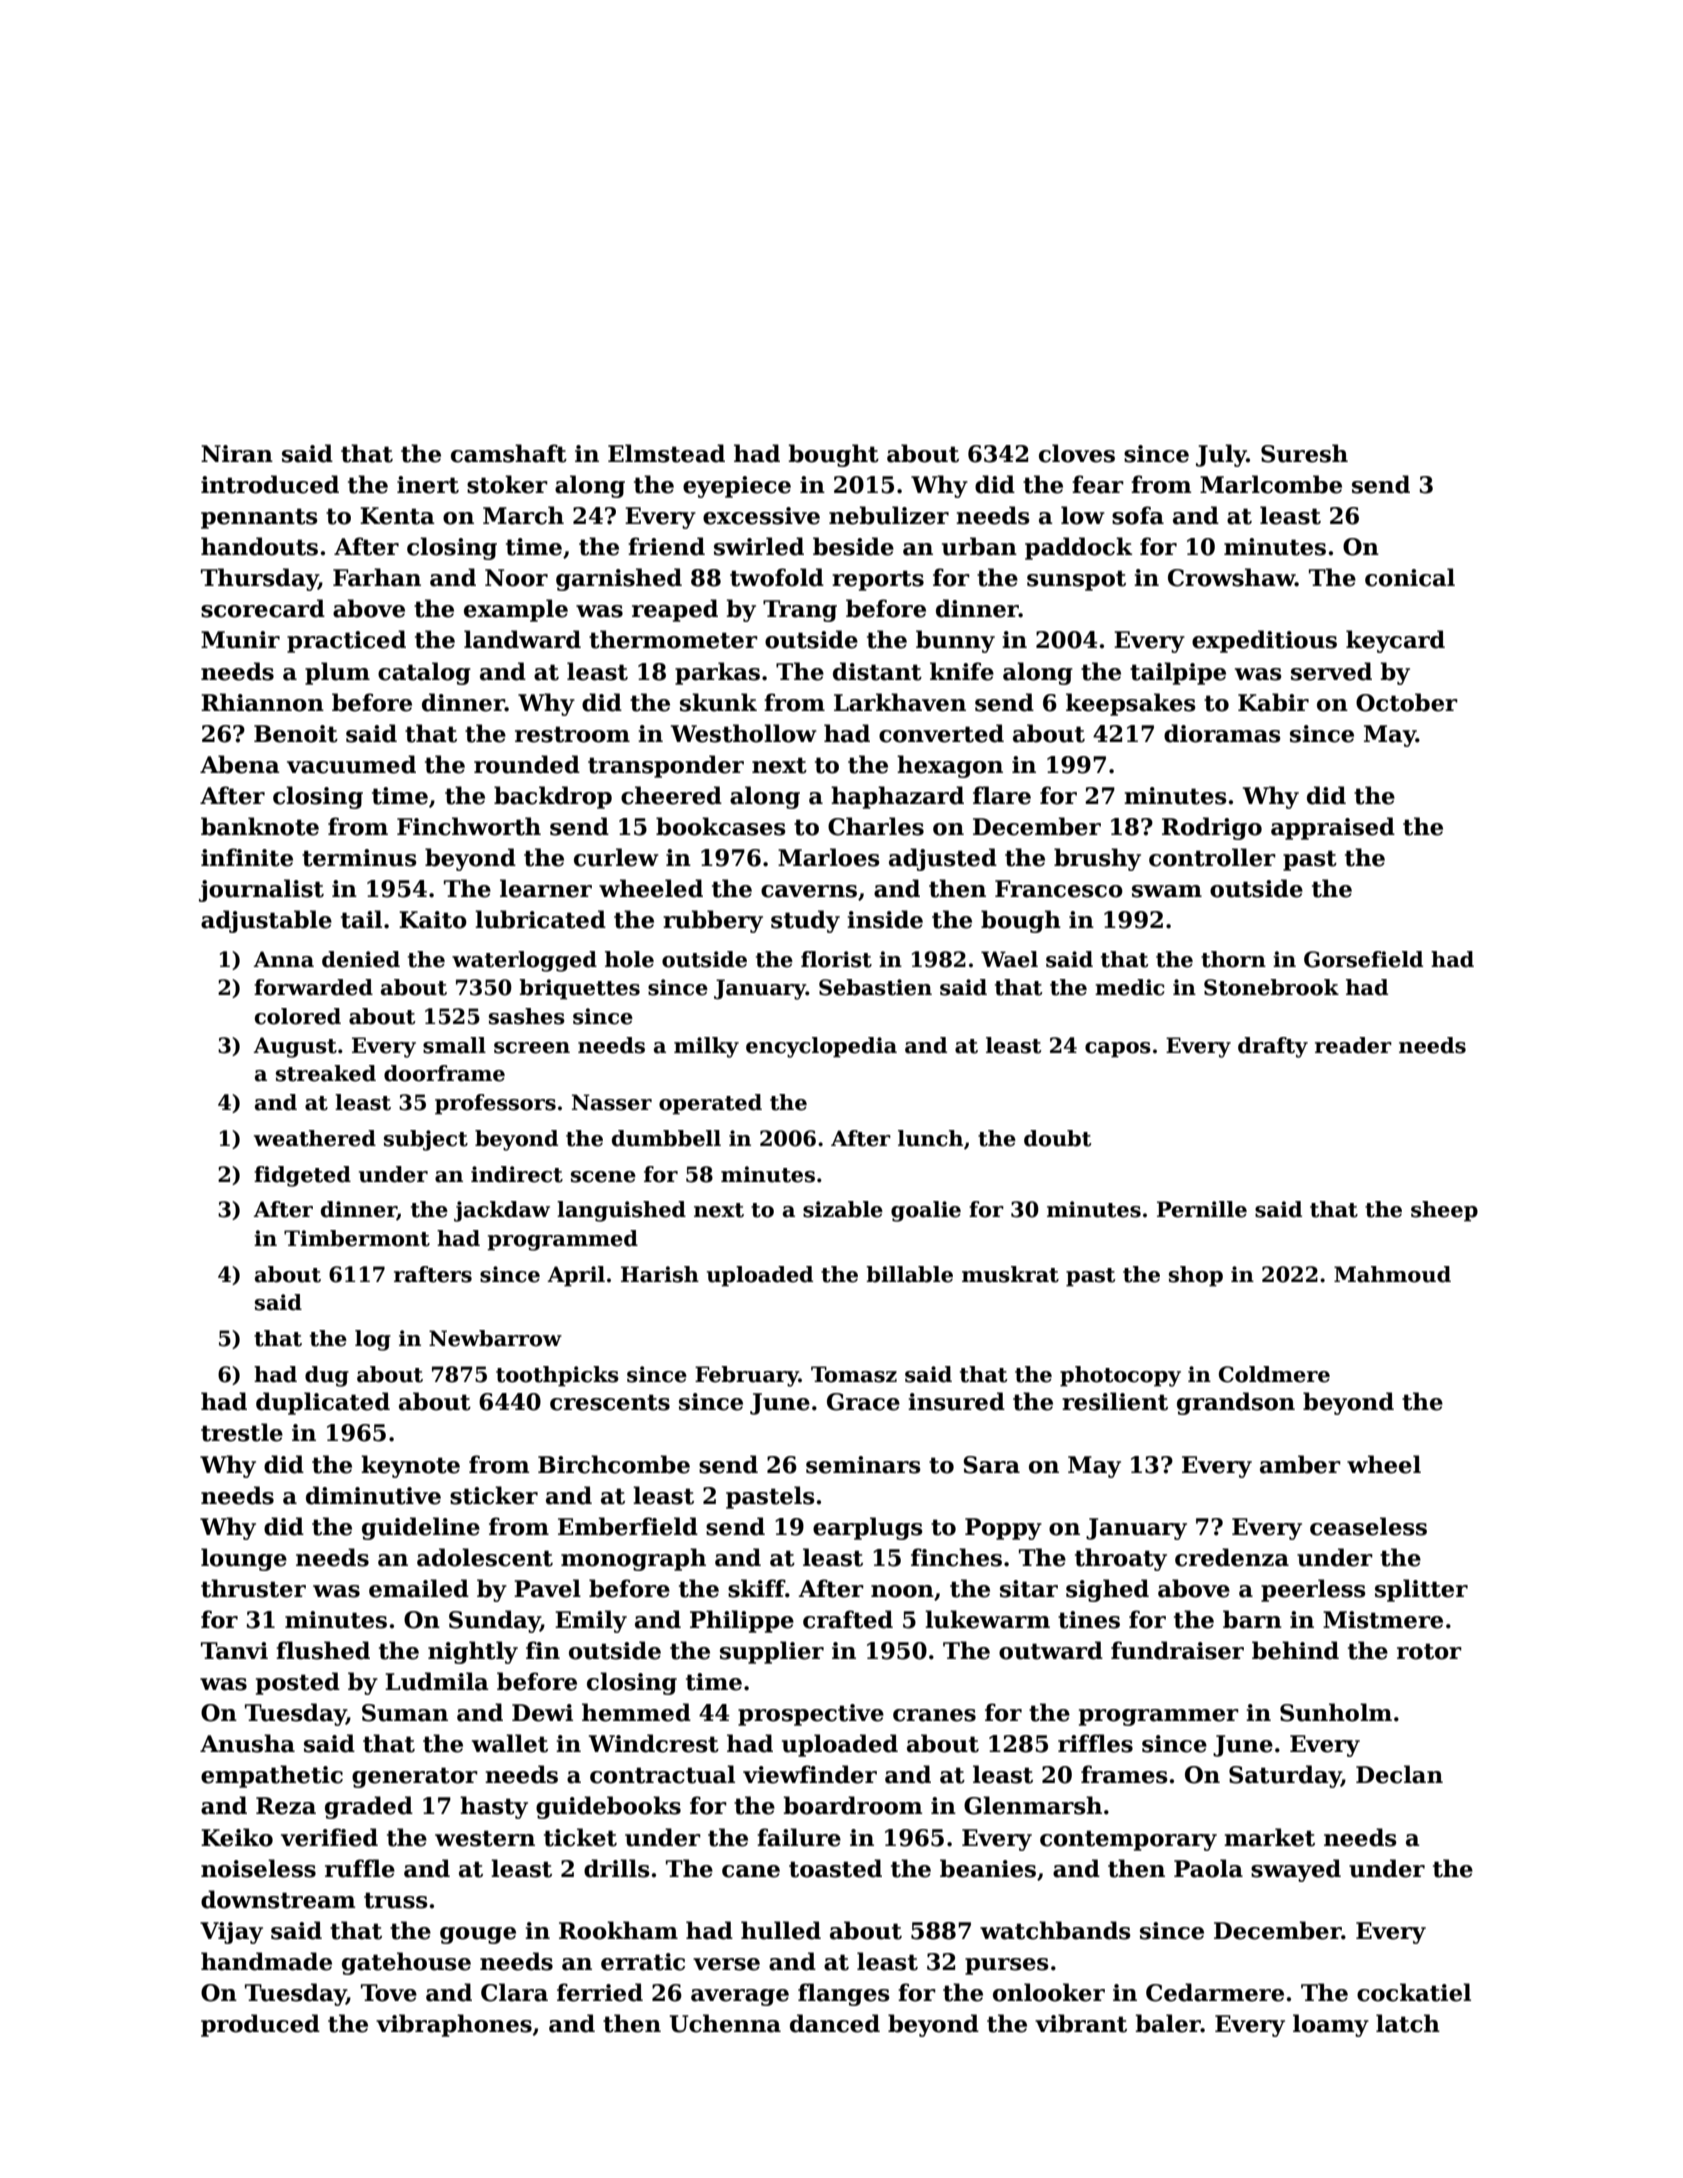  Describe the element at coordinates (1212, 857) in the screenshot. I see `controller` at that location.
